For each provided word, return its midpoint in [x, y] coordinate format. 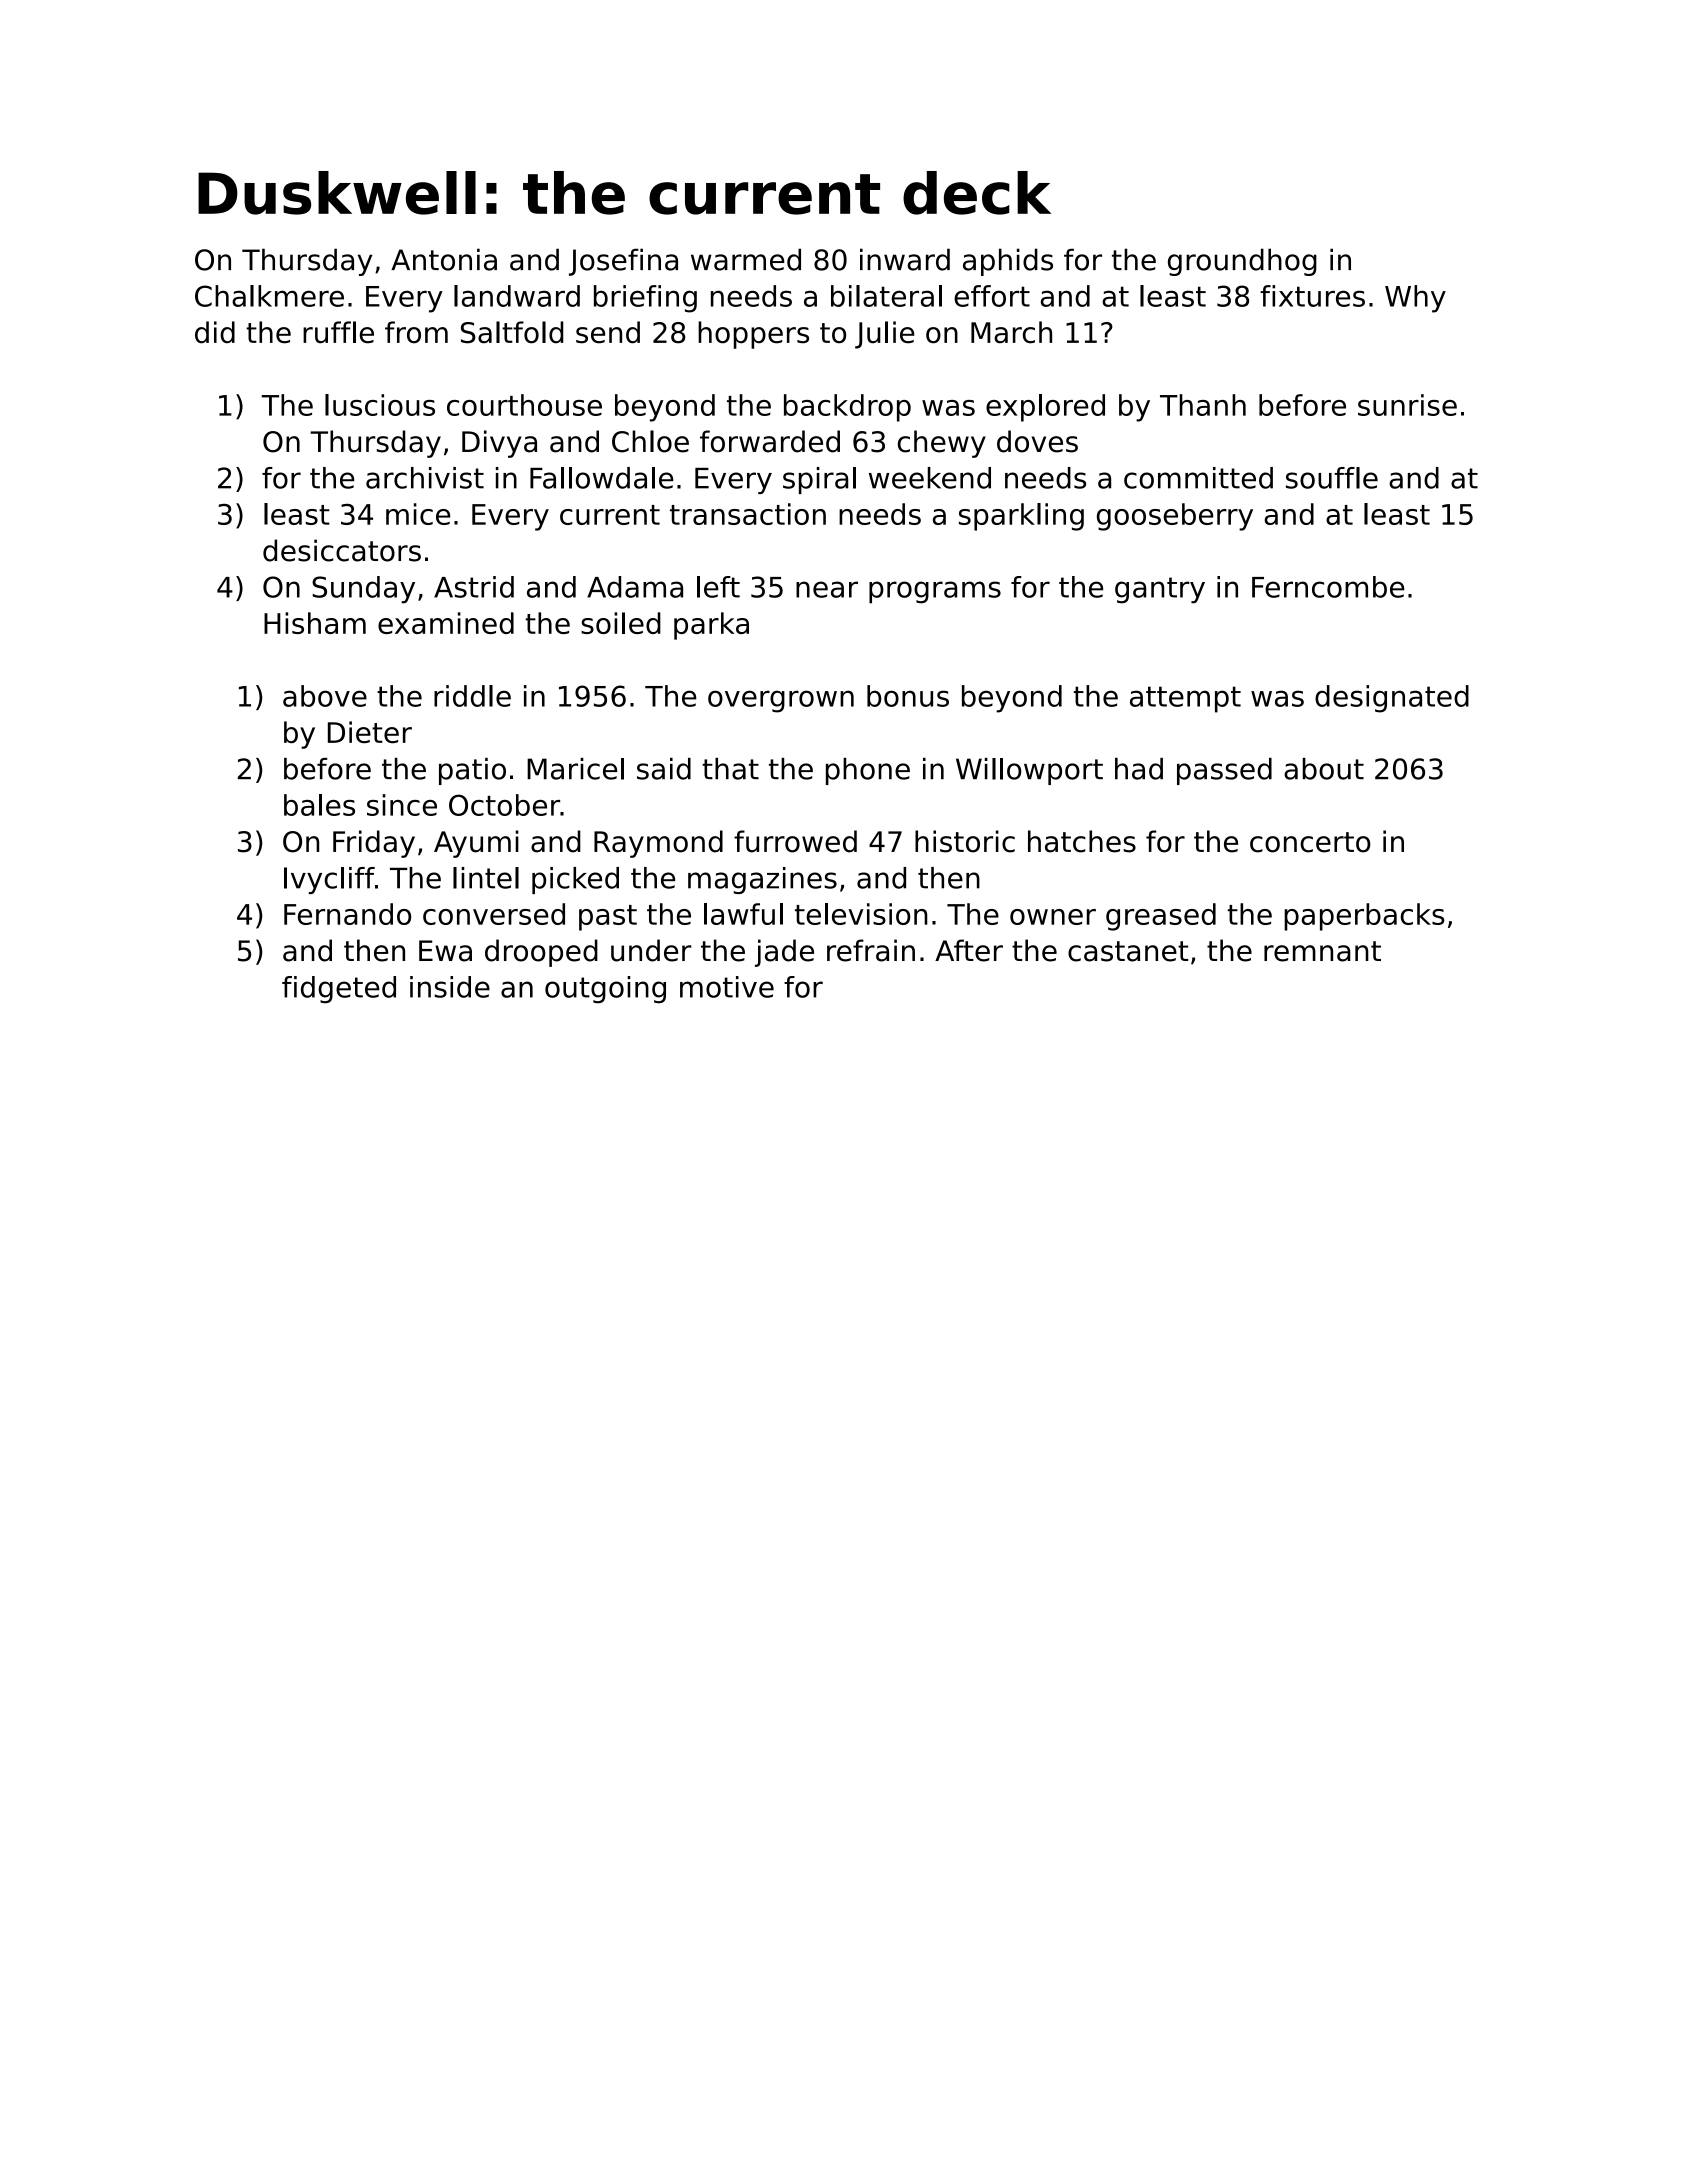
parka [711, 626]
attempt [1185, 699]
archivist [425, 478]
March [1011, 332]
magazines [762, 880]
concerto [1310, 842]
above [325, 696]
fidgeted [339, 989]
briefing [645, 299]
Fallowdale [602, 478]
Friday [374, 844]
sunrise [1407, 405]
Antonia [444, 259]
